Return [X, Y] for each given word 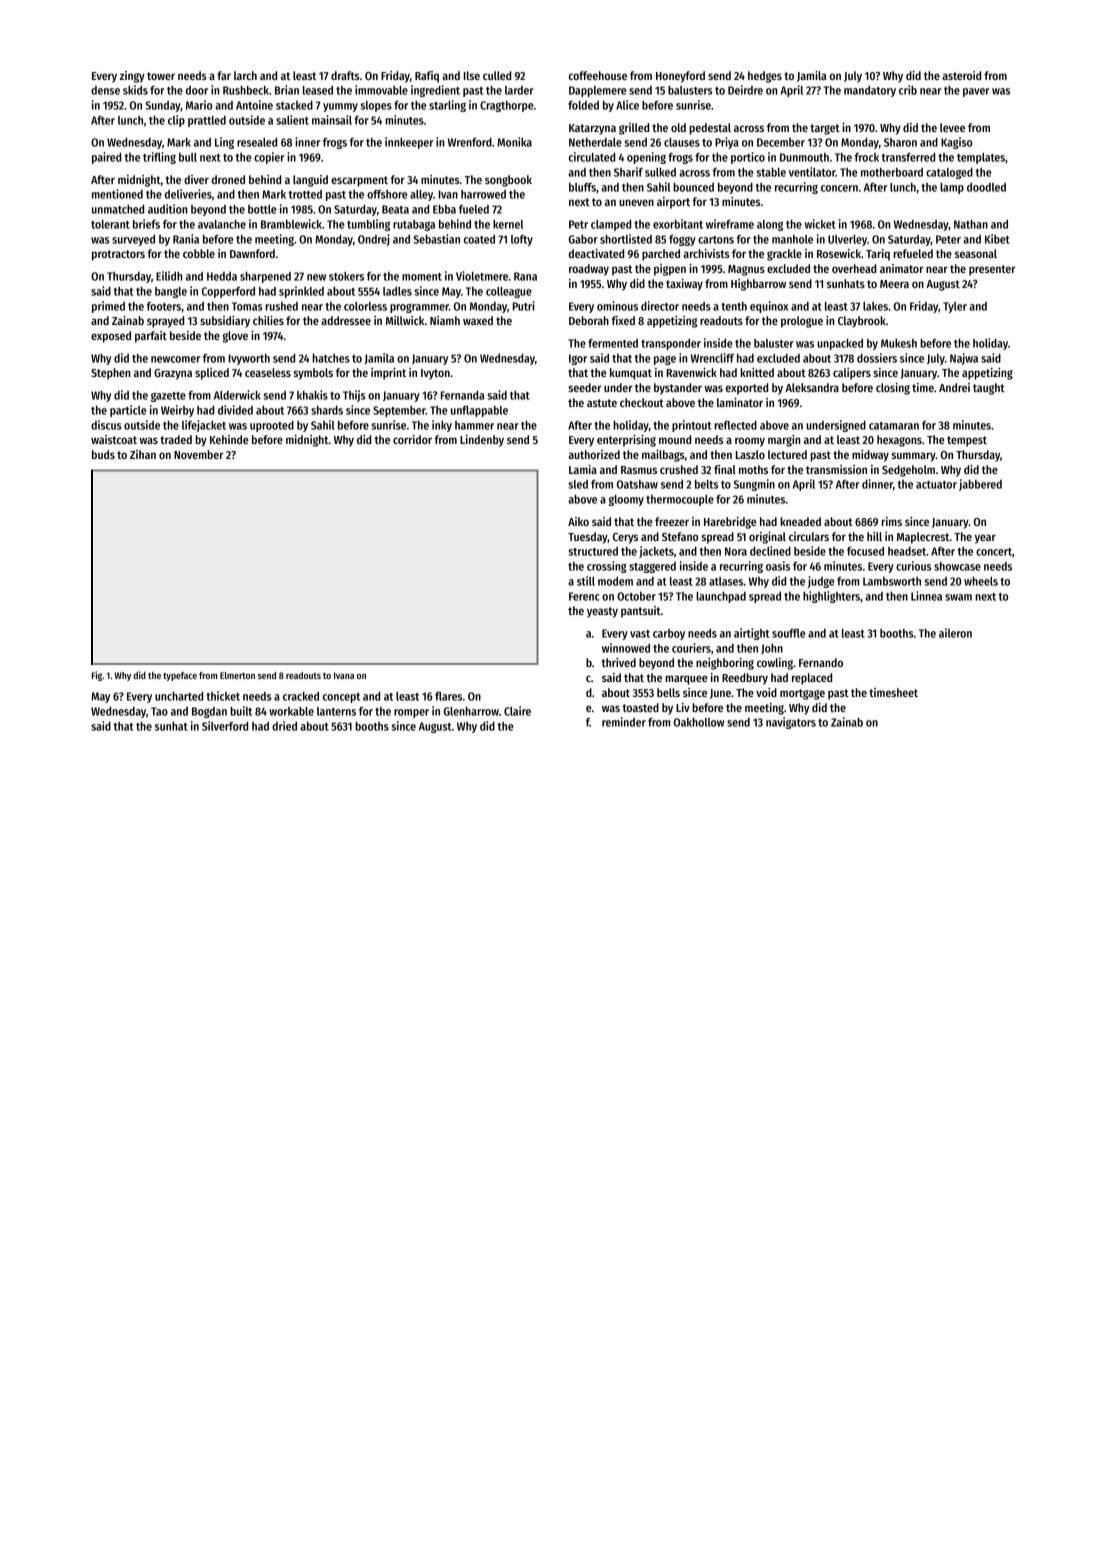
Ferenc [584, 596]
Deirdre [745, 90]
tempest [967, 441]
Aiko [578, 521]
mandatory [870, 91]
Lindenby [482, 441]
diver [196, 179]
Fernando [821, 662]
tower [161, 76]
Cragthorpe [506, 106]
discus [106, 425]
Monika [514, 142]
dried [284, 726]
